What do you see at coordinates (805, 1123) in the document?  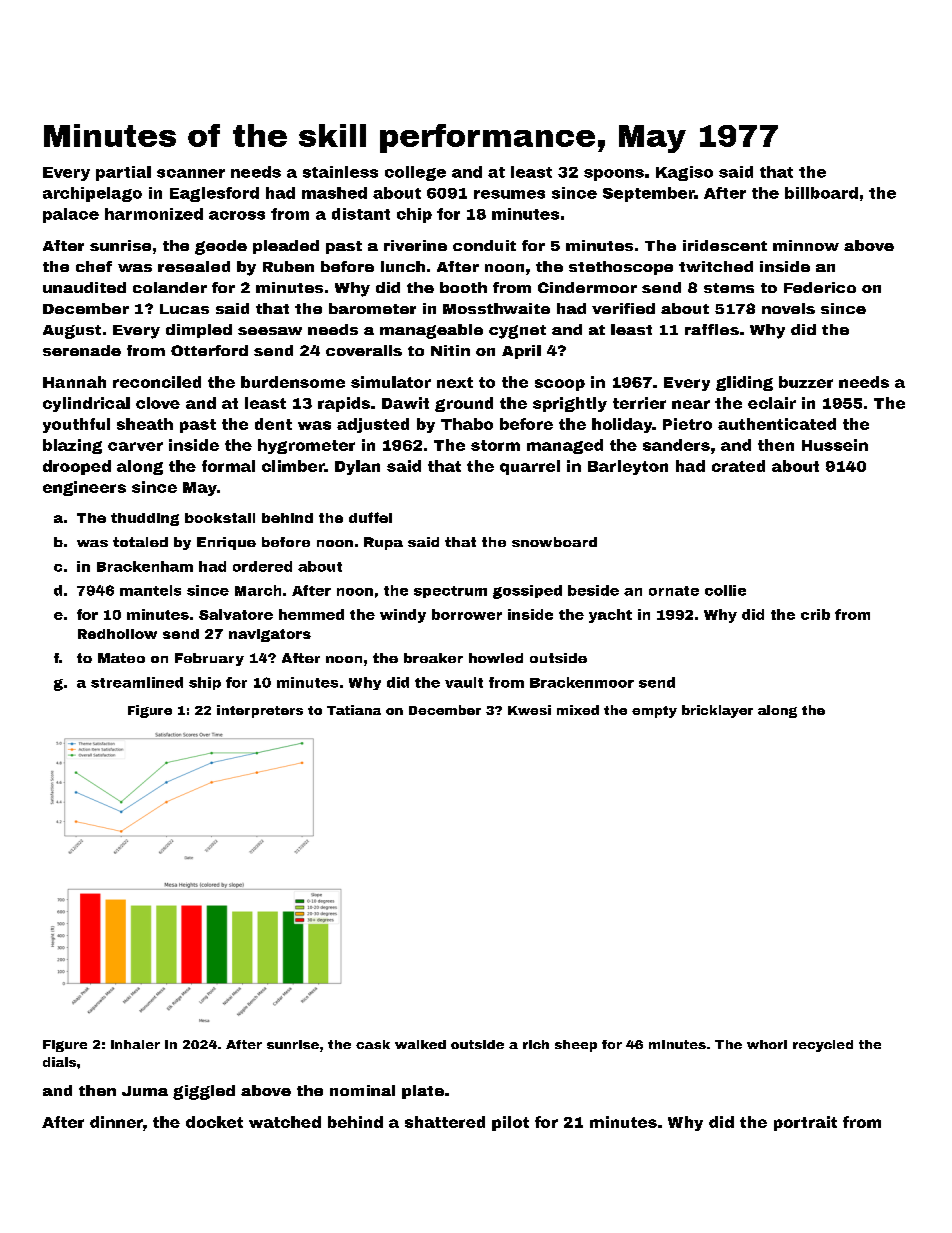 I see `portrait` at bounding box center [805, 1123].
